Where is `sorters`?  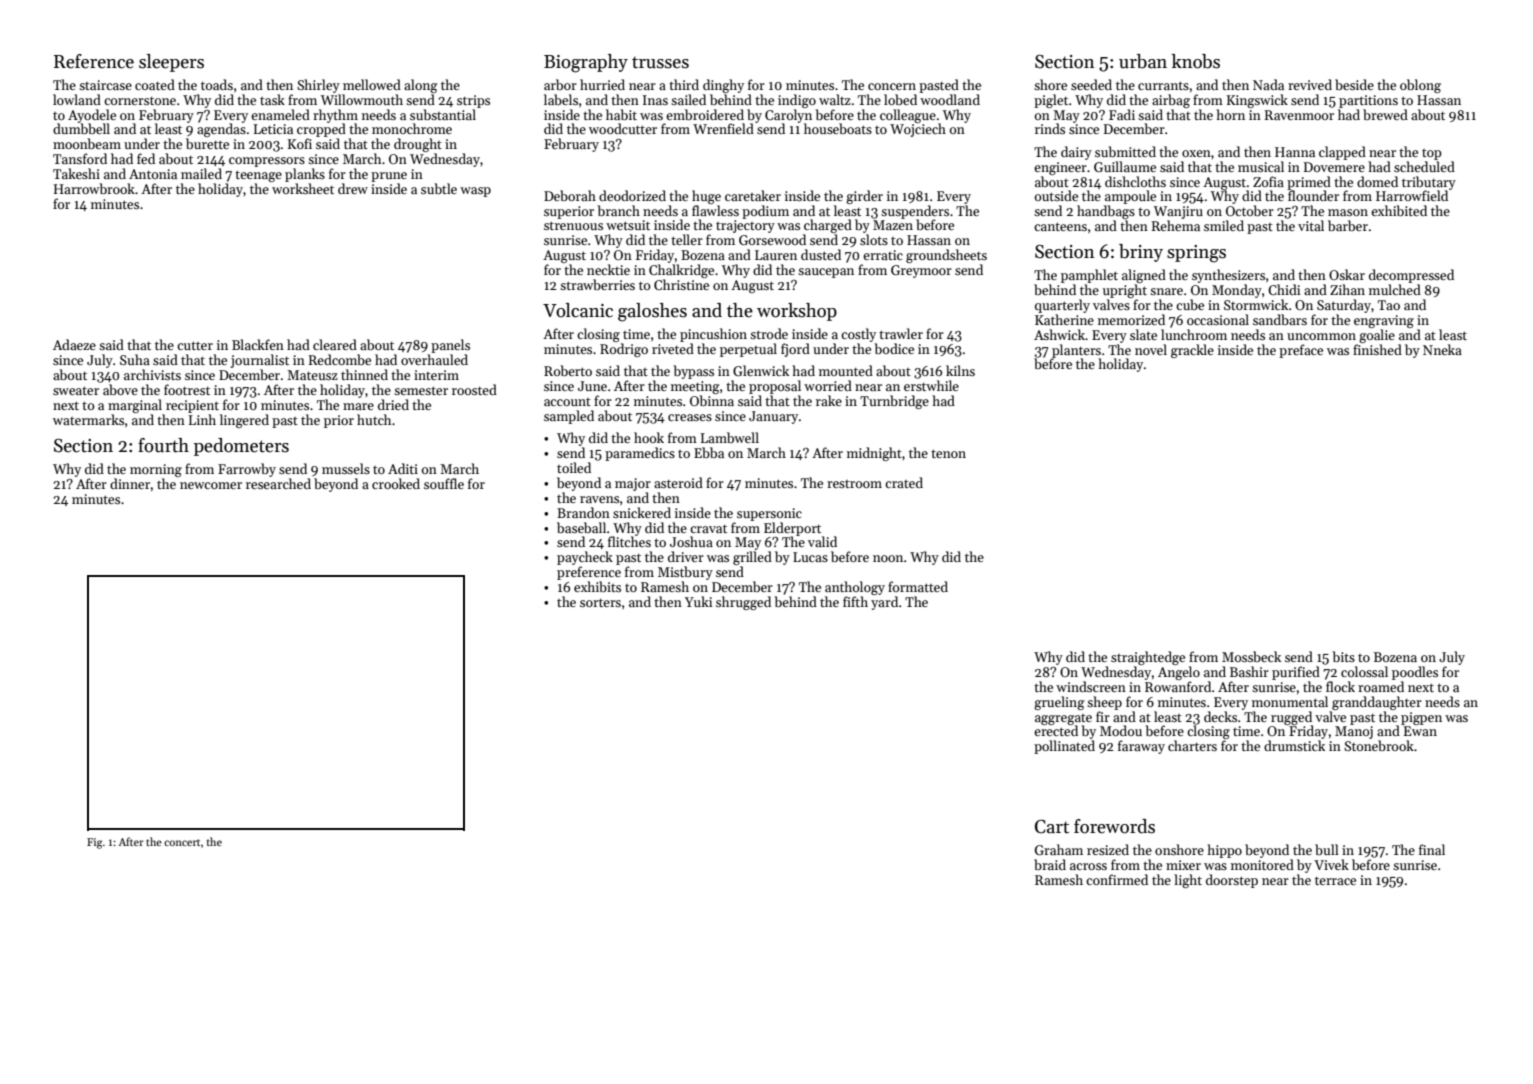 sorters is located at coordinates (600, 602).
